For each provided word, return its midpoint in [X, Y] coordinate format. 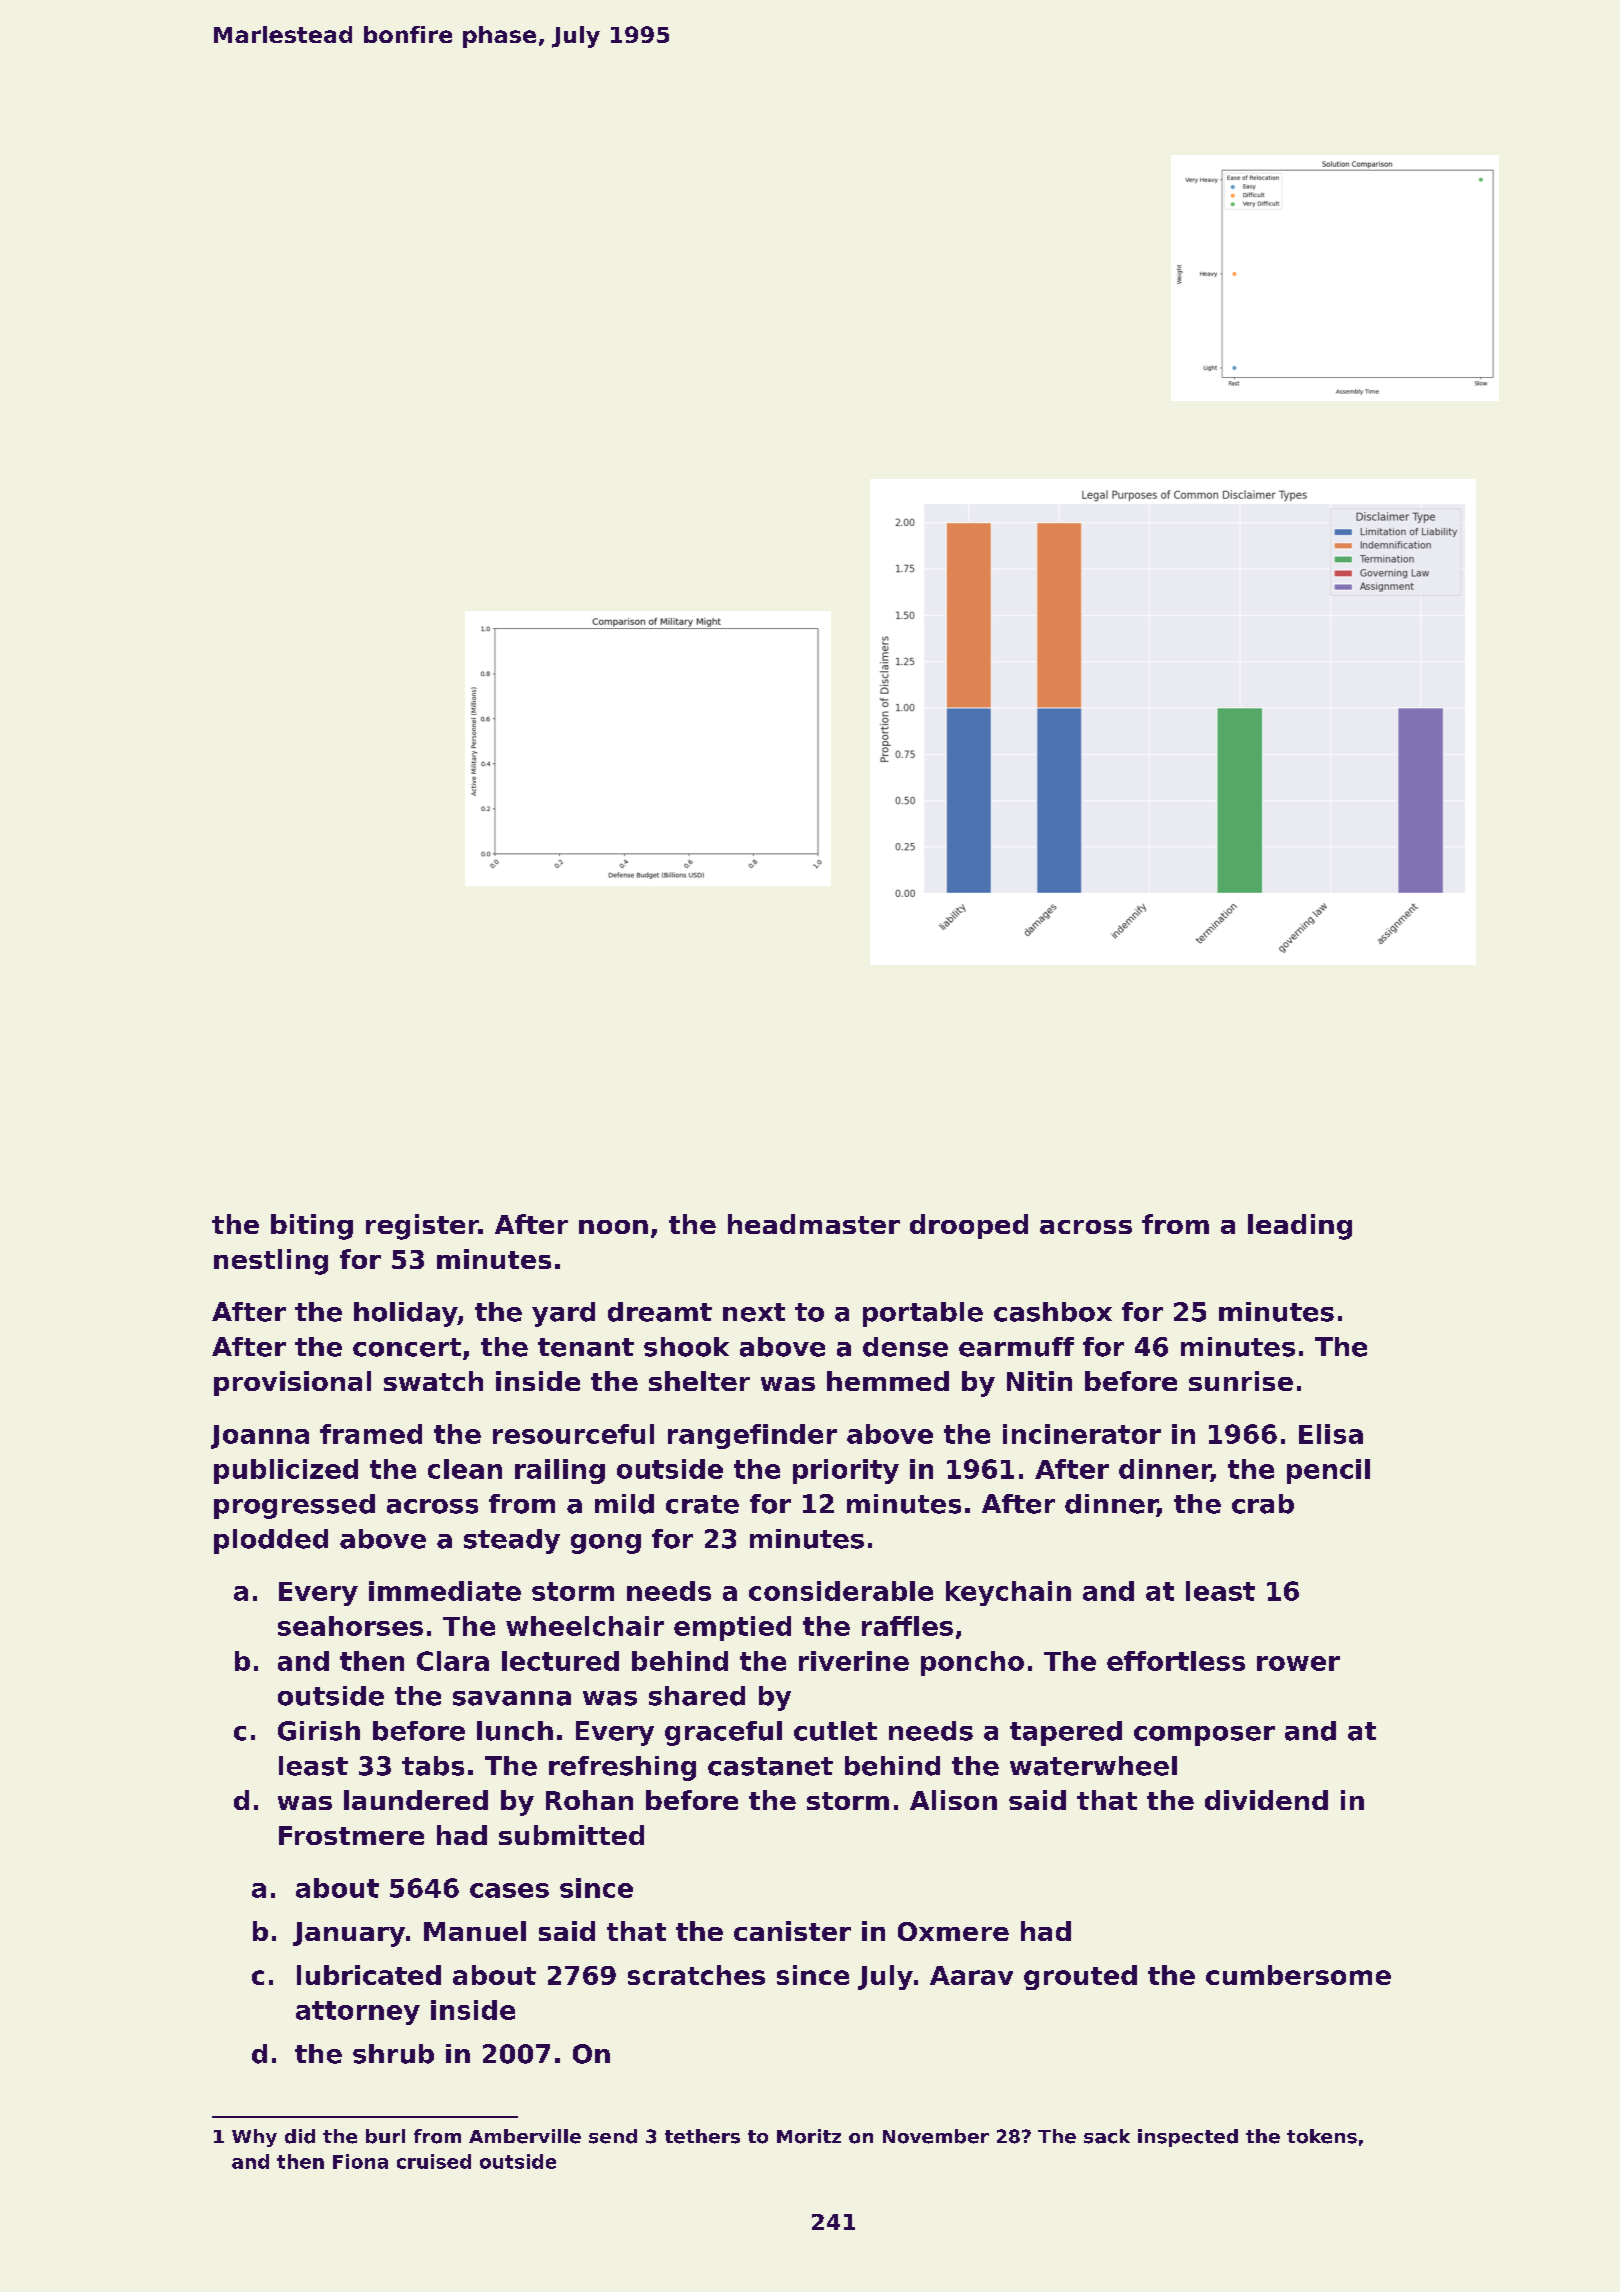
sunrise [1241, 1381]
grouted [1080, 1977]
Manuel [475, 1931]
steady [512, 1541]
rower [1298, 1663]
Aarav [971, 1975]
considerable [841, 1591]
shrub [393, 2054]
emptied [732, 1628]
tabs [433, 1766]
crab [1263, 1504]
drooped [969, 1226]
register [422, 1227]
